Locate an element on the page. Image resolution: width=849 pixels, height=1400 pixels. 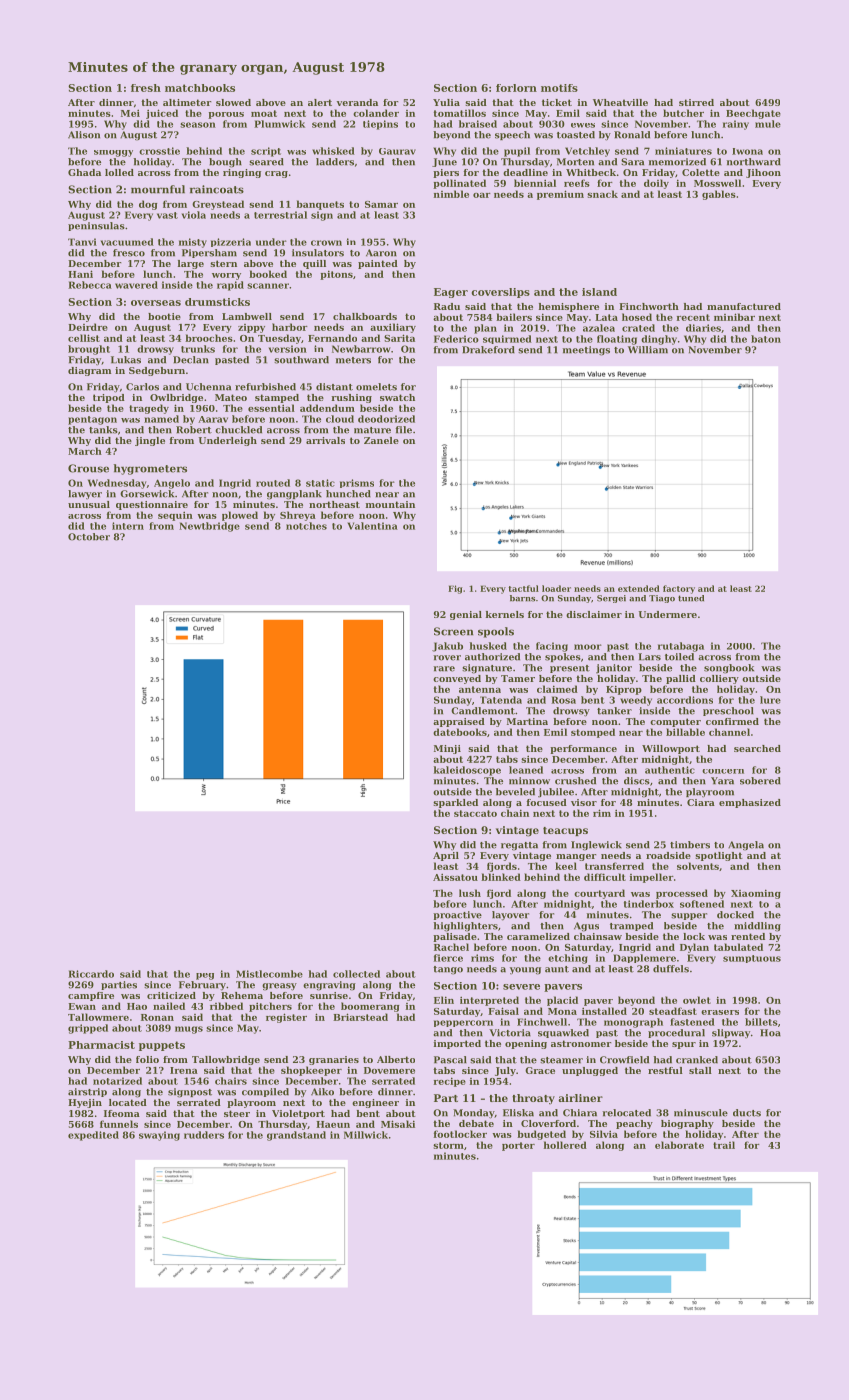
motifs is located at coordinates (559, 88).
